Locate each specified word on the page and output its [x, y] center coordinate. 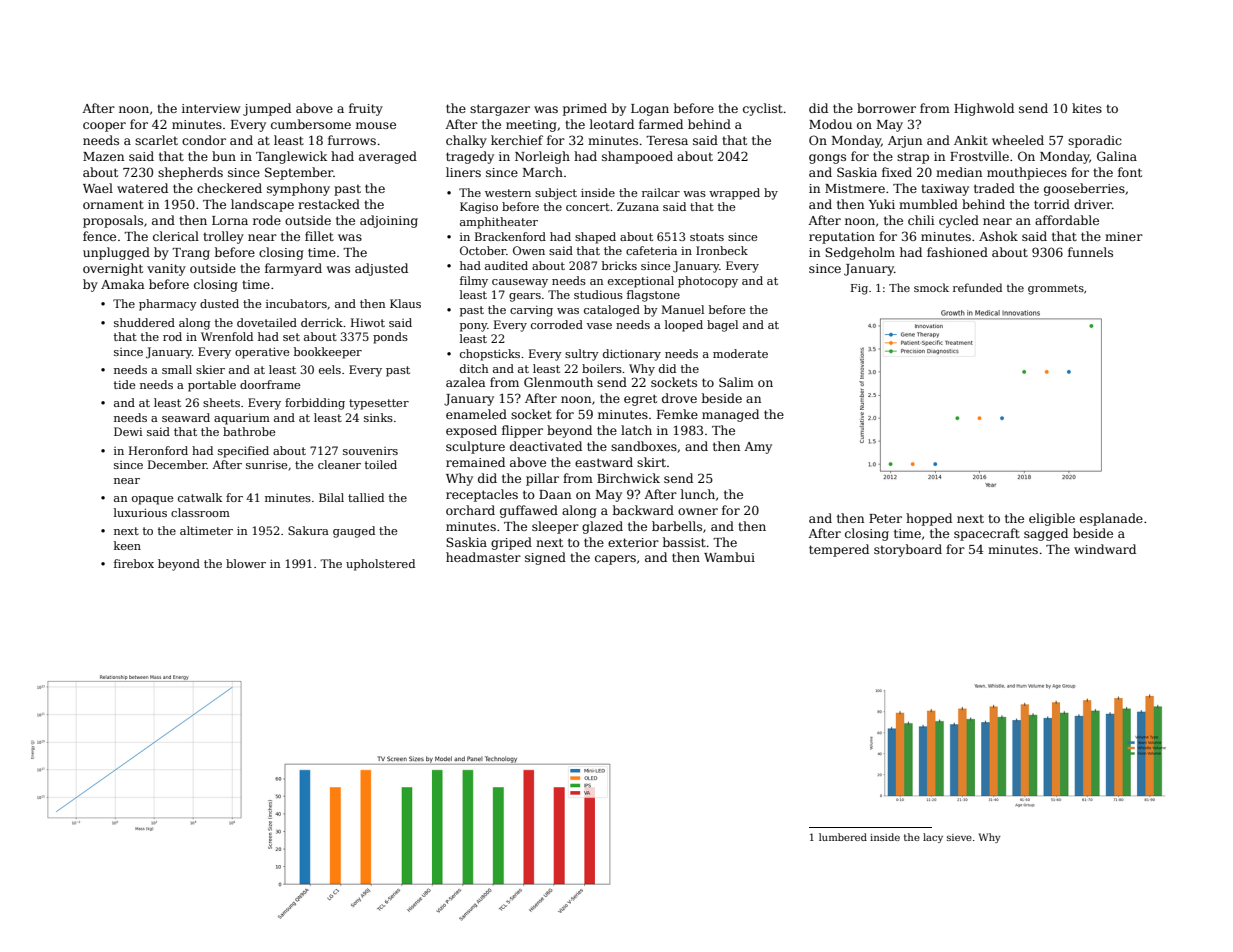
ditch [474, 368]
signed [545, 558]
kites [1087, 108]
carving [531, 311]
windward [1105, 549]
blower [246, 563]
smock [931, 287]
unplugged [116, 253]
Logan [650, 110]
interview [211, 108]
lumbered [843, 837]
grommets [1056, 289]
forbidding [315, 404]
